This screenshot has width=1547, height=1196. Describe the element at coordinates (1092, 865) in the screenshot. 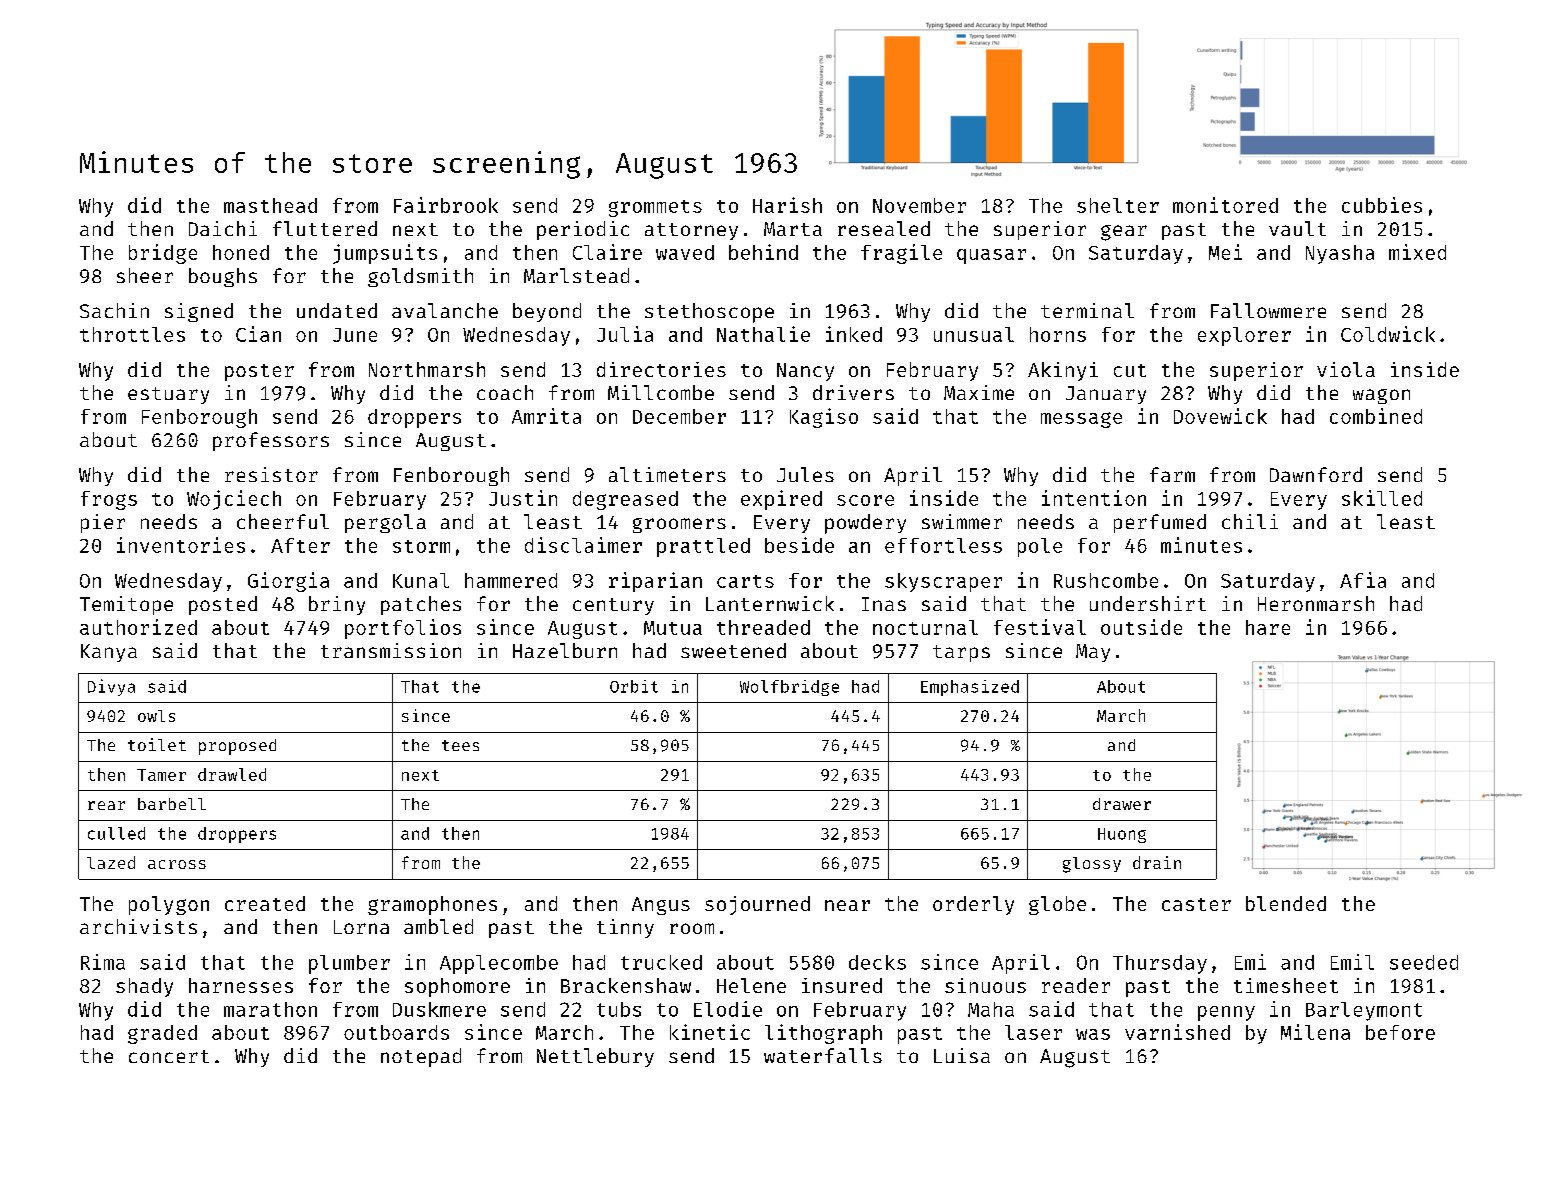

I see `glossy` at that location.
